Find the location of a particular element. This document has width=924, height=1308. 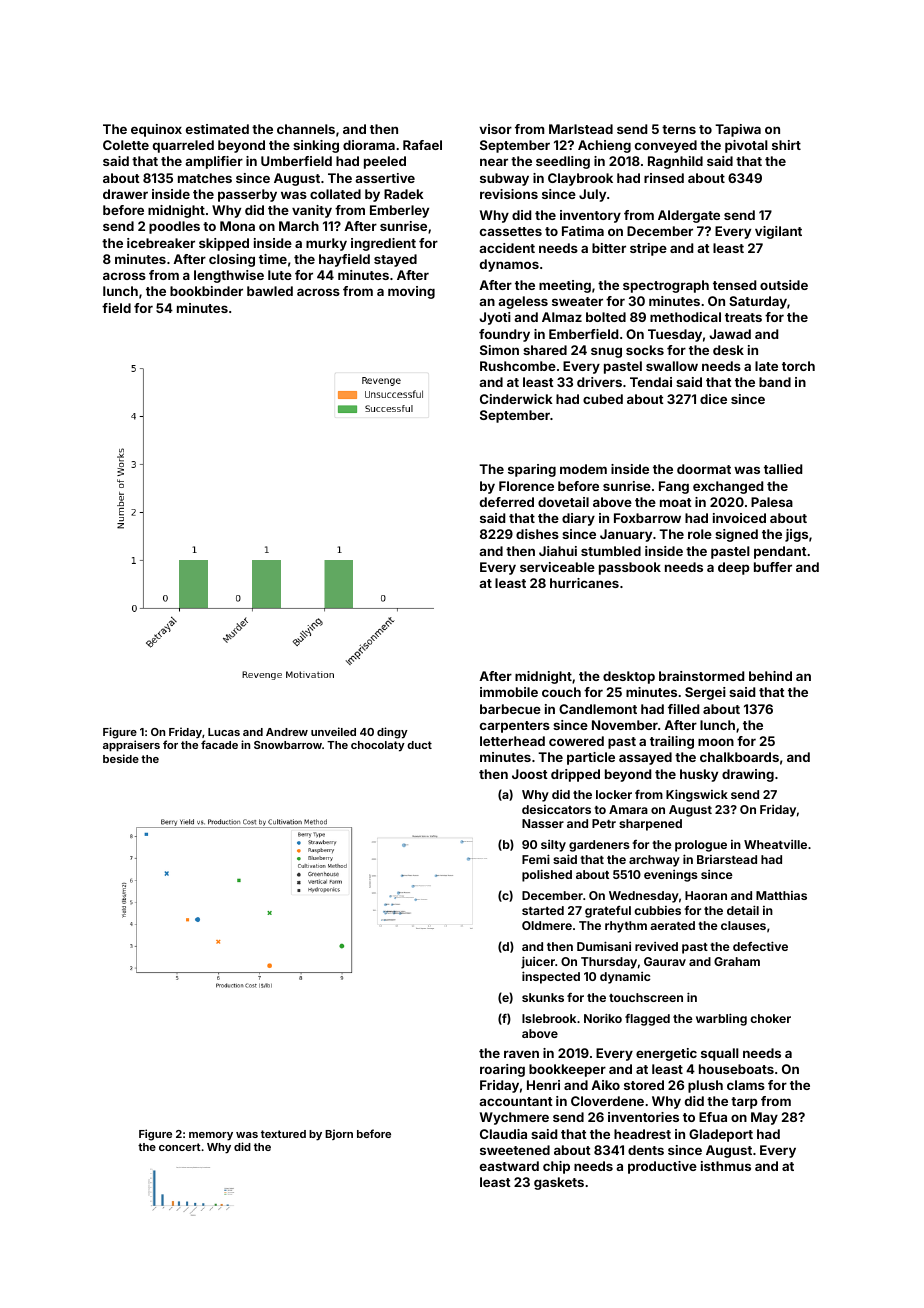

Jiahui is located at coordinates (558, 551).
